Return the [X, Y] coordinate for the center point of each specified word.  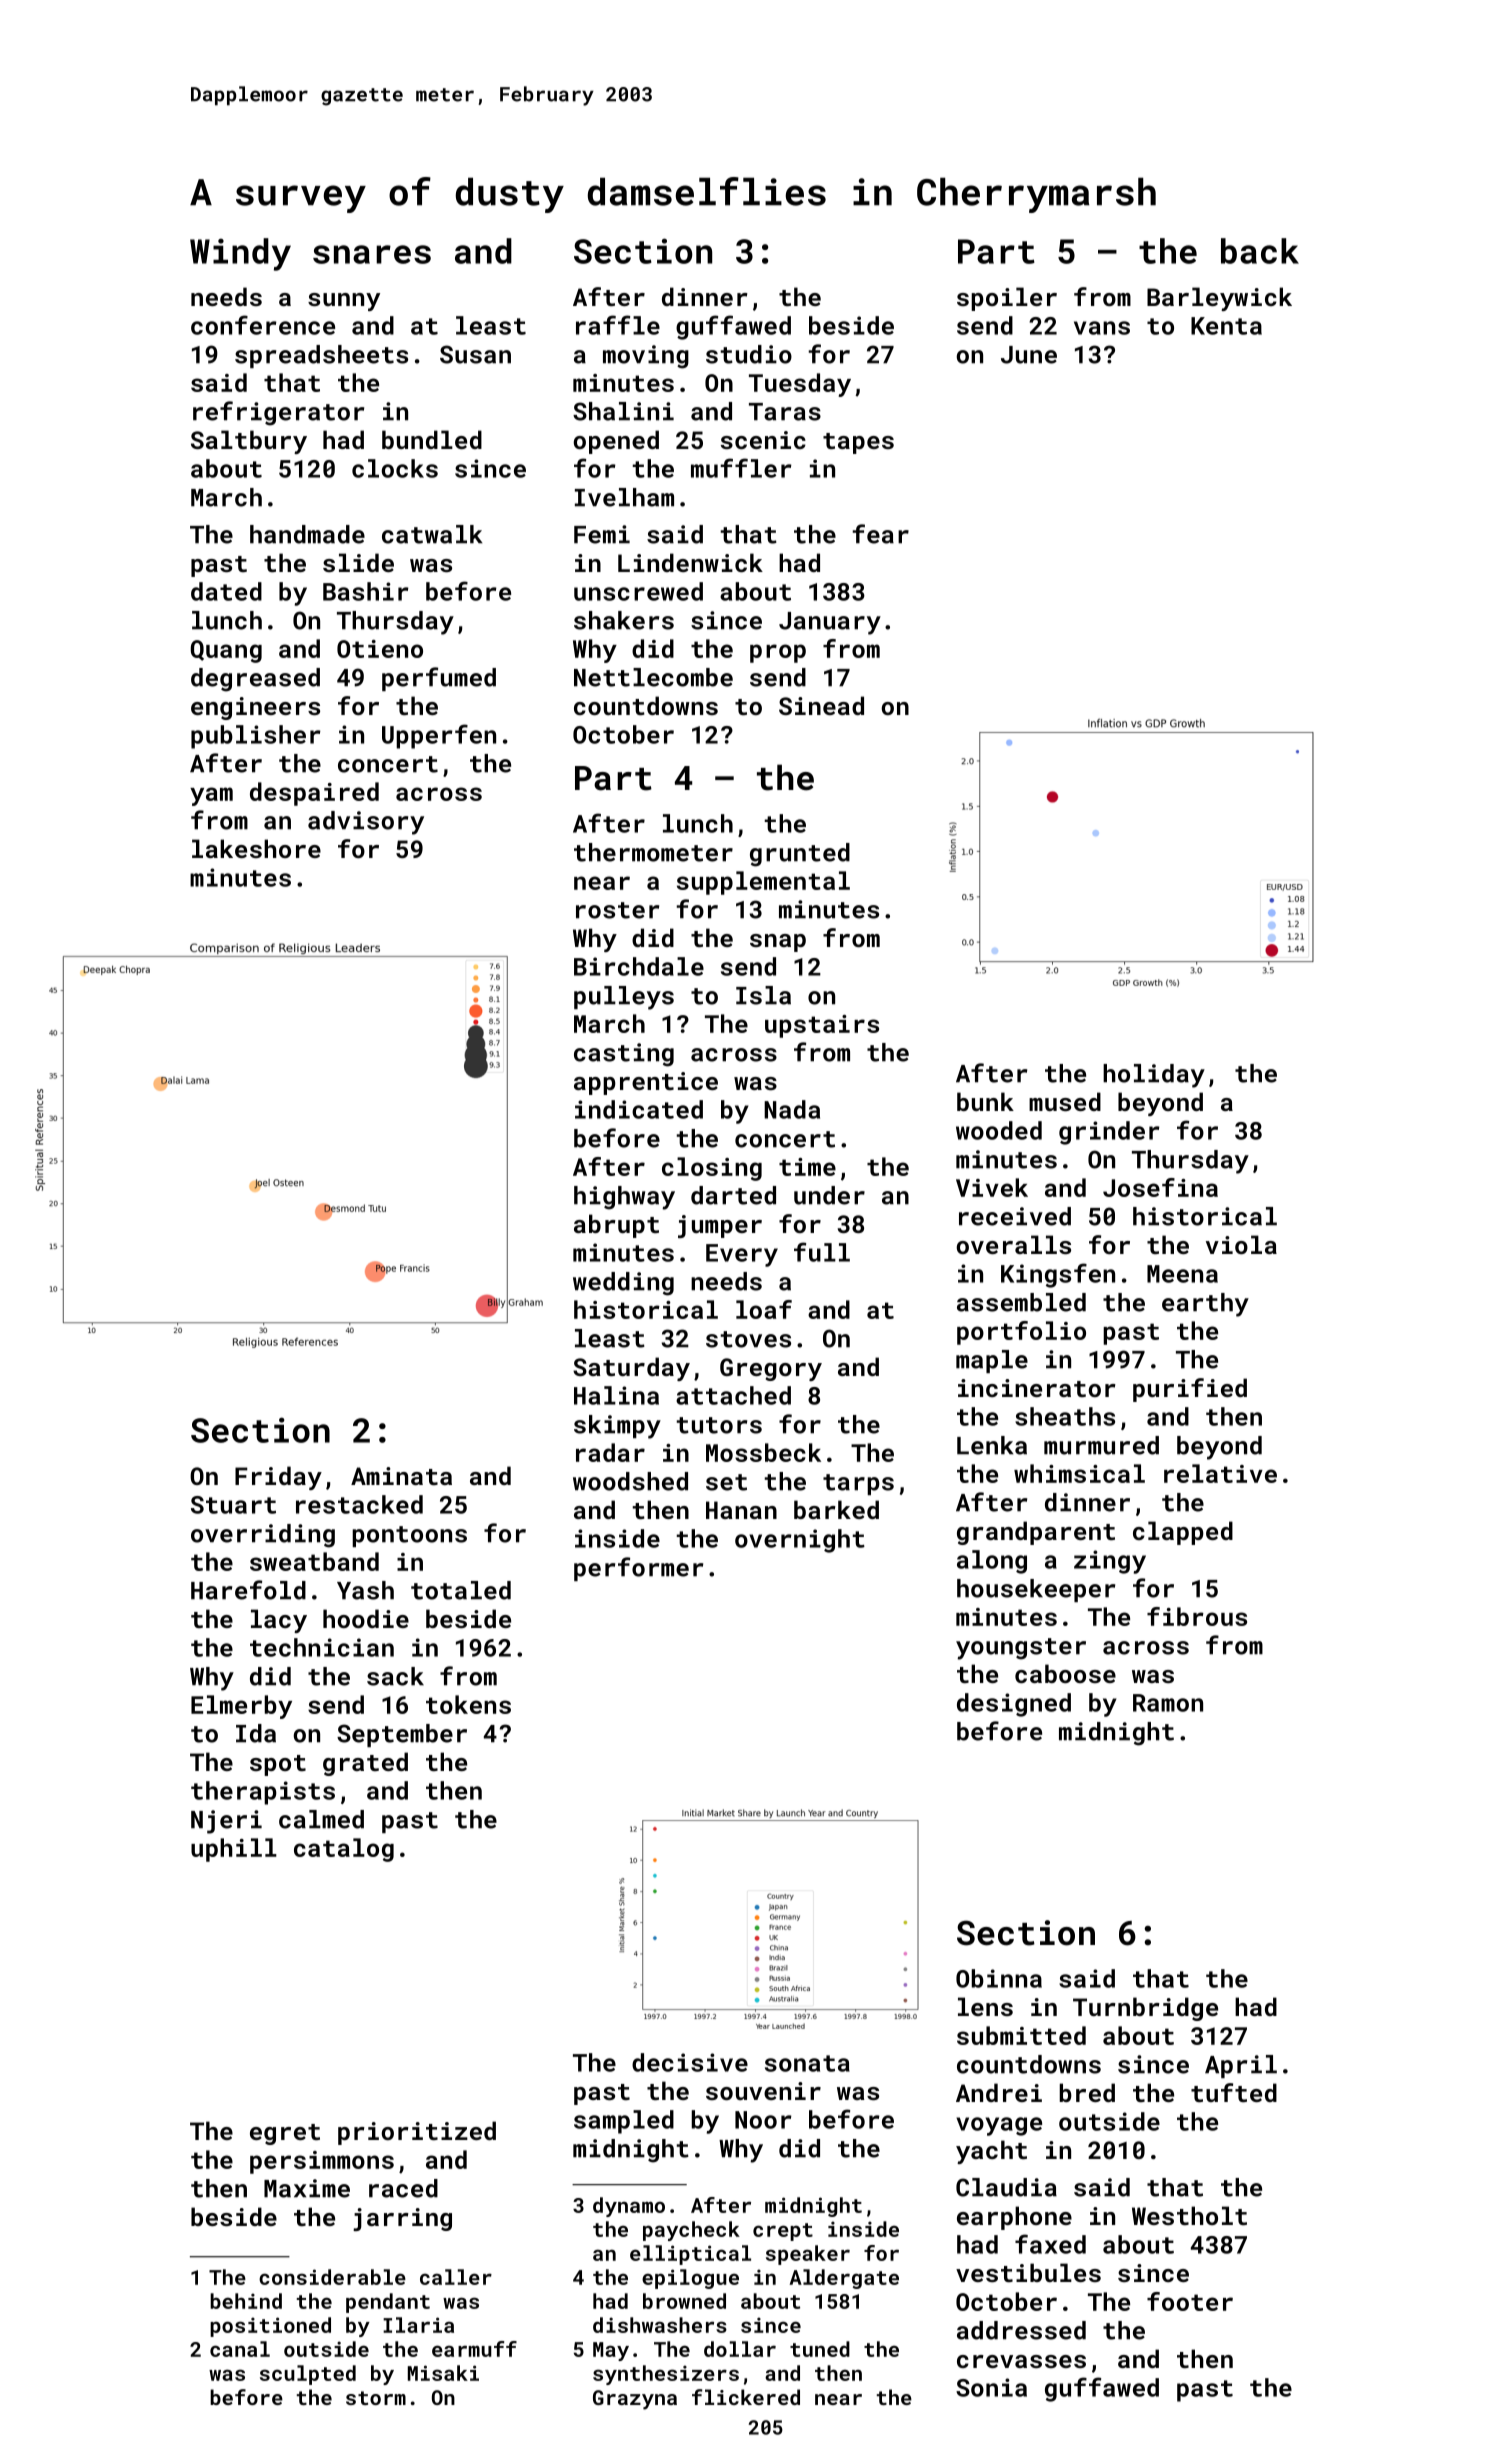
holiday [1154, 1076]
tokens [468, 1704]
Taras [785, 412]
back [1260, 251]
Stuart [233, 1505]
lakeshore [256, 848]
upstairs [822, 1026]
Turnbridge [1145, 2009]
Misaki [443, 2373]
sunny [344, 302]
